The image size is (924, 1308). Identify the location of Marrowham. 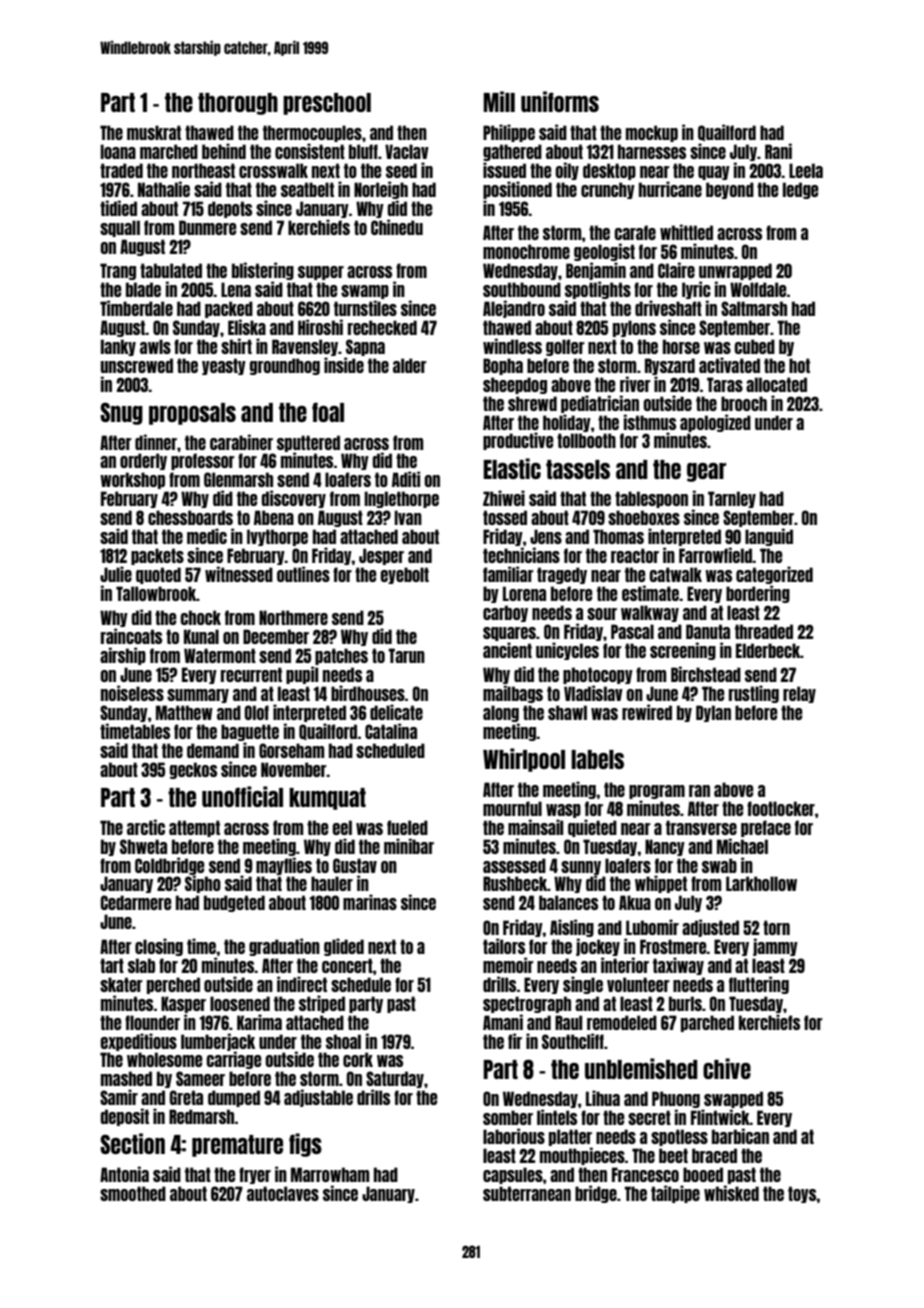
(330, 1174).
